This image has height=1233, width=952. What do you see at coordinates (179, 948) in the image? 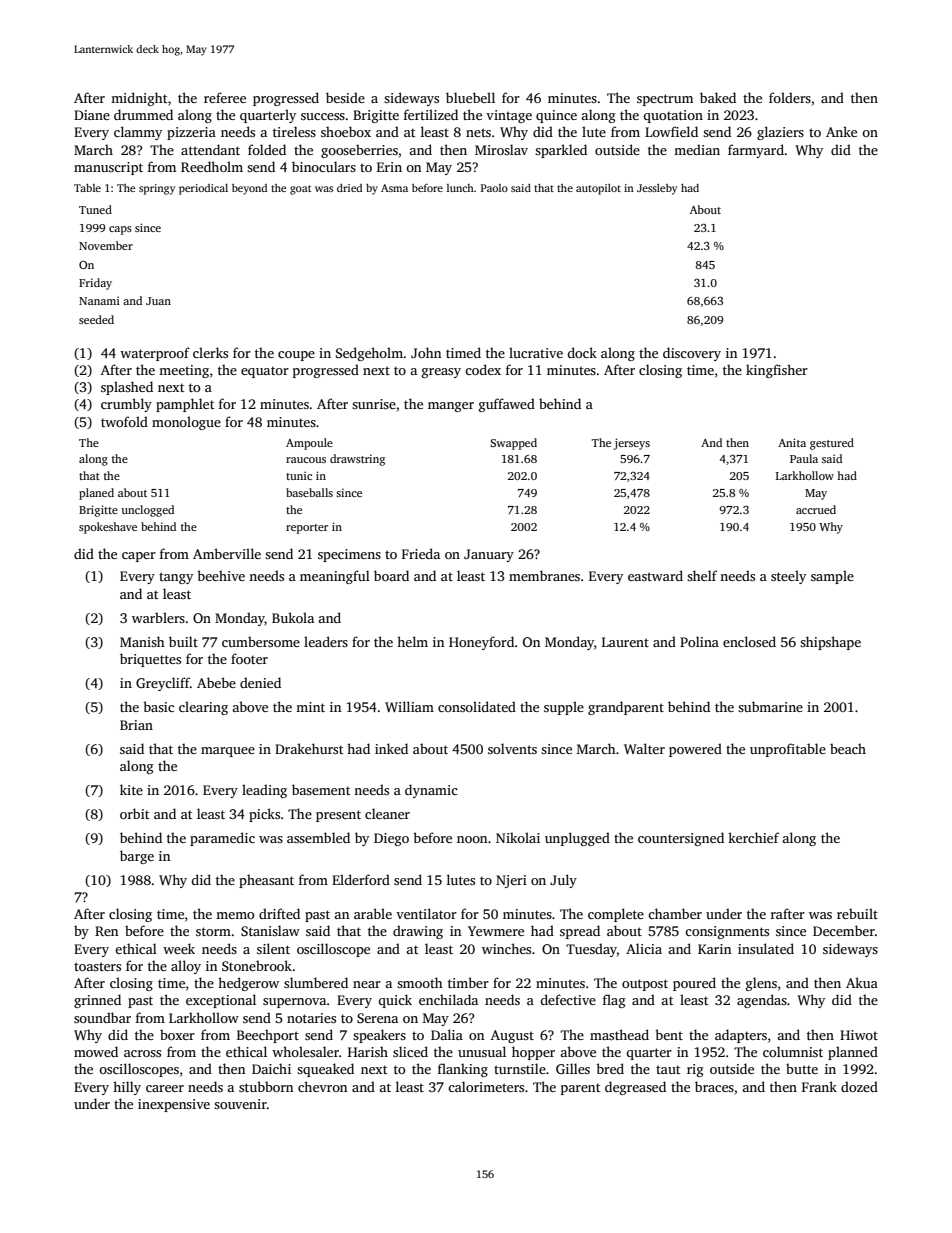
I see `week` at bounding box center [179, 948].
